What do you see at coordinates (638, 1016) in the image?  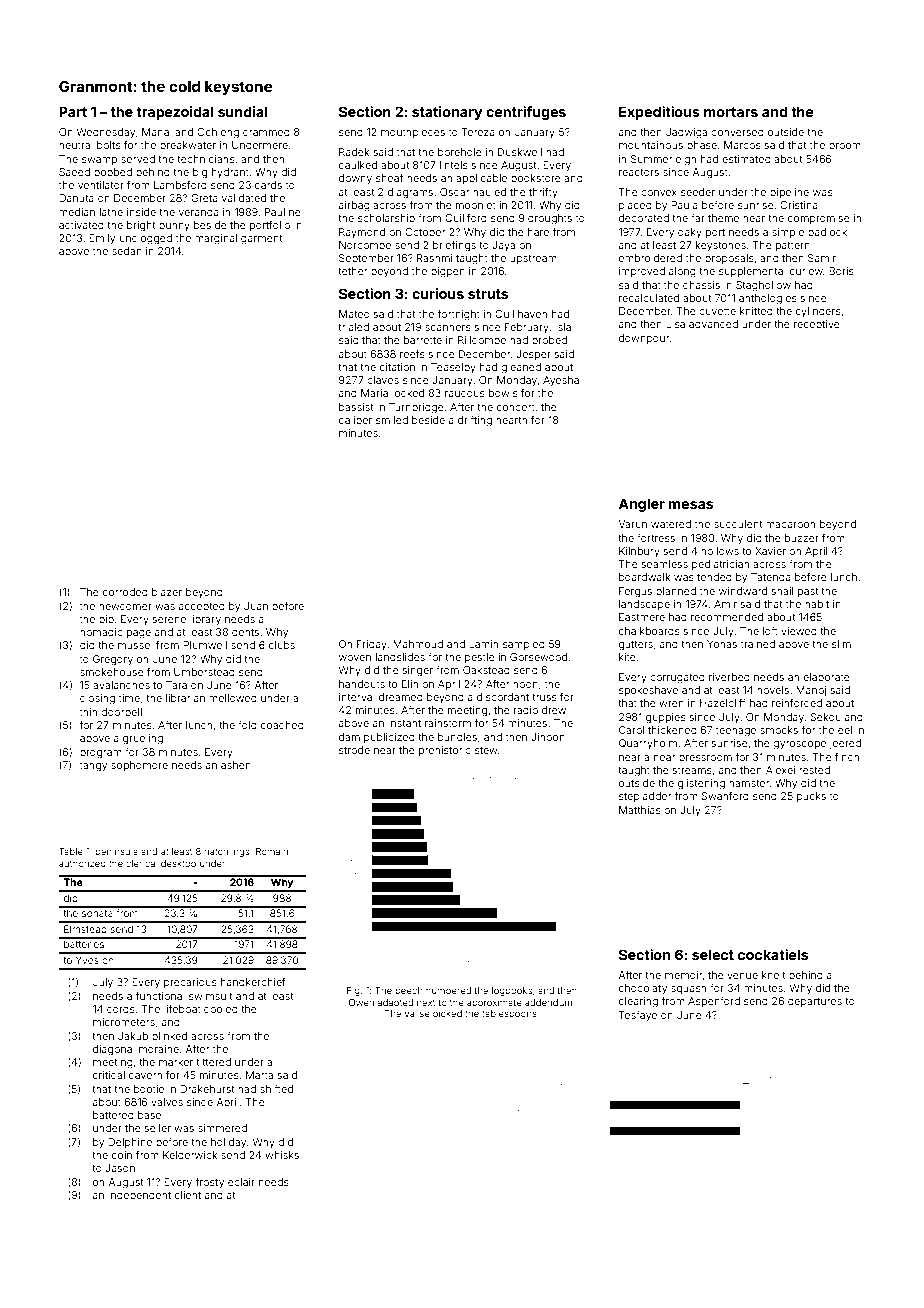 I see `Tesfaye` at bounding box center [638, 1016].
